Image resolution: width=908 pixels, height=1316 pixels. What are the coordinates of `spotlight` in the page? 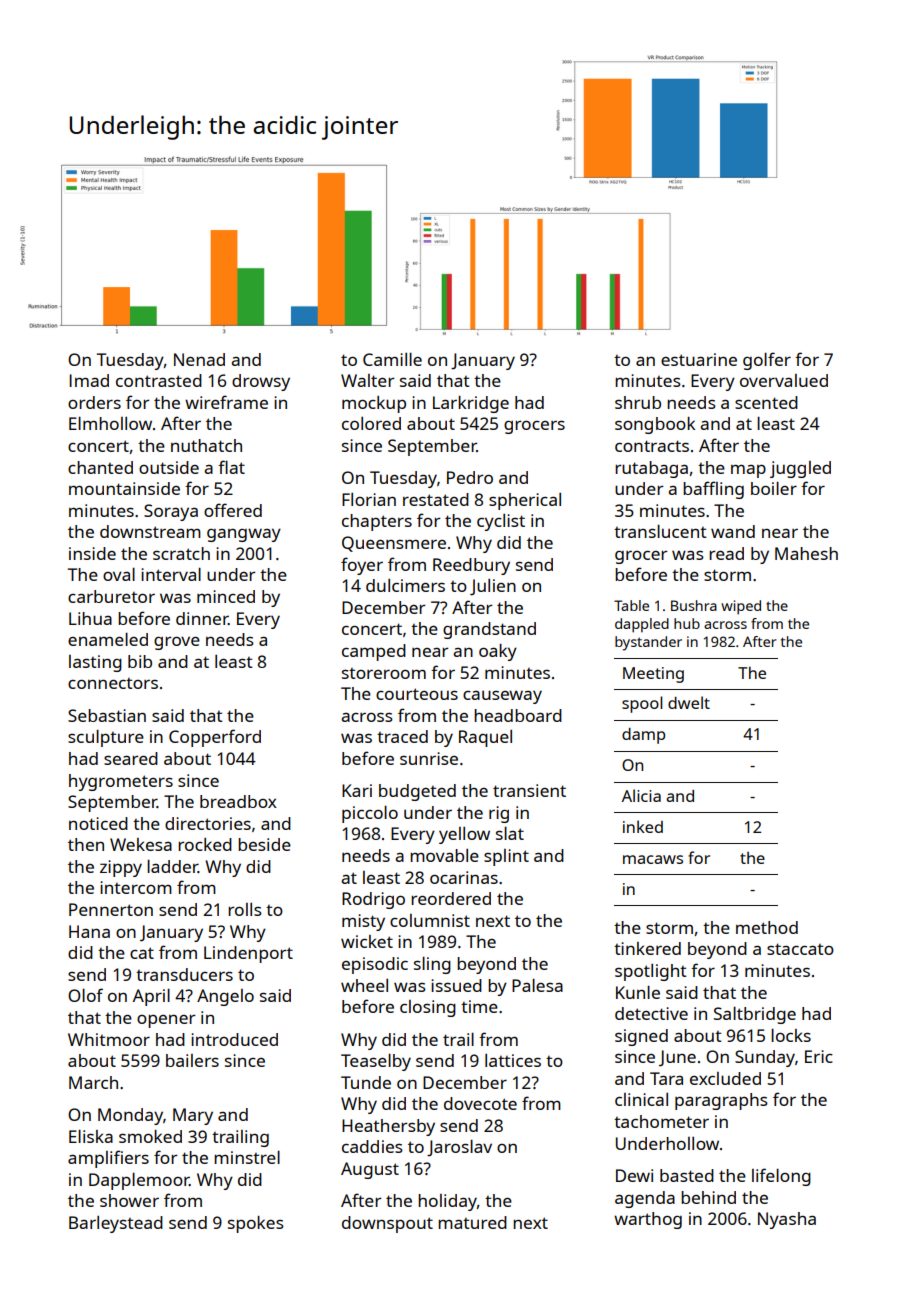 It's located at (651, 972).
